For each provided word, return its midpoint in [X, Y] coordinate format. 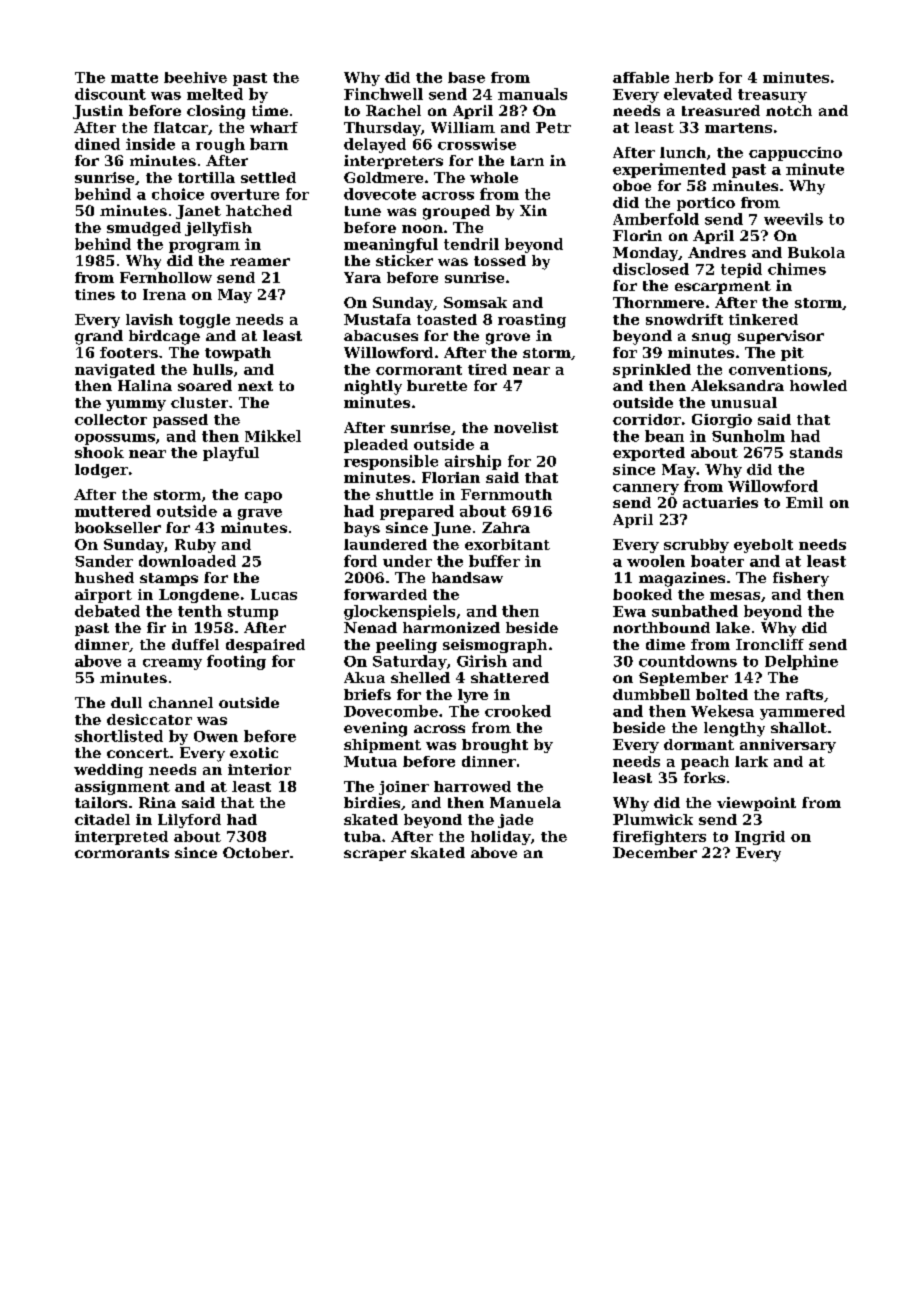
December [655, 852]
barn [269, 144]
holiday [501, 838]
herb [694, 77]
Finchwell [383, 94]
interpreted [121, 838]
